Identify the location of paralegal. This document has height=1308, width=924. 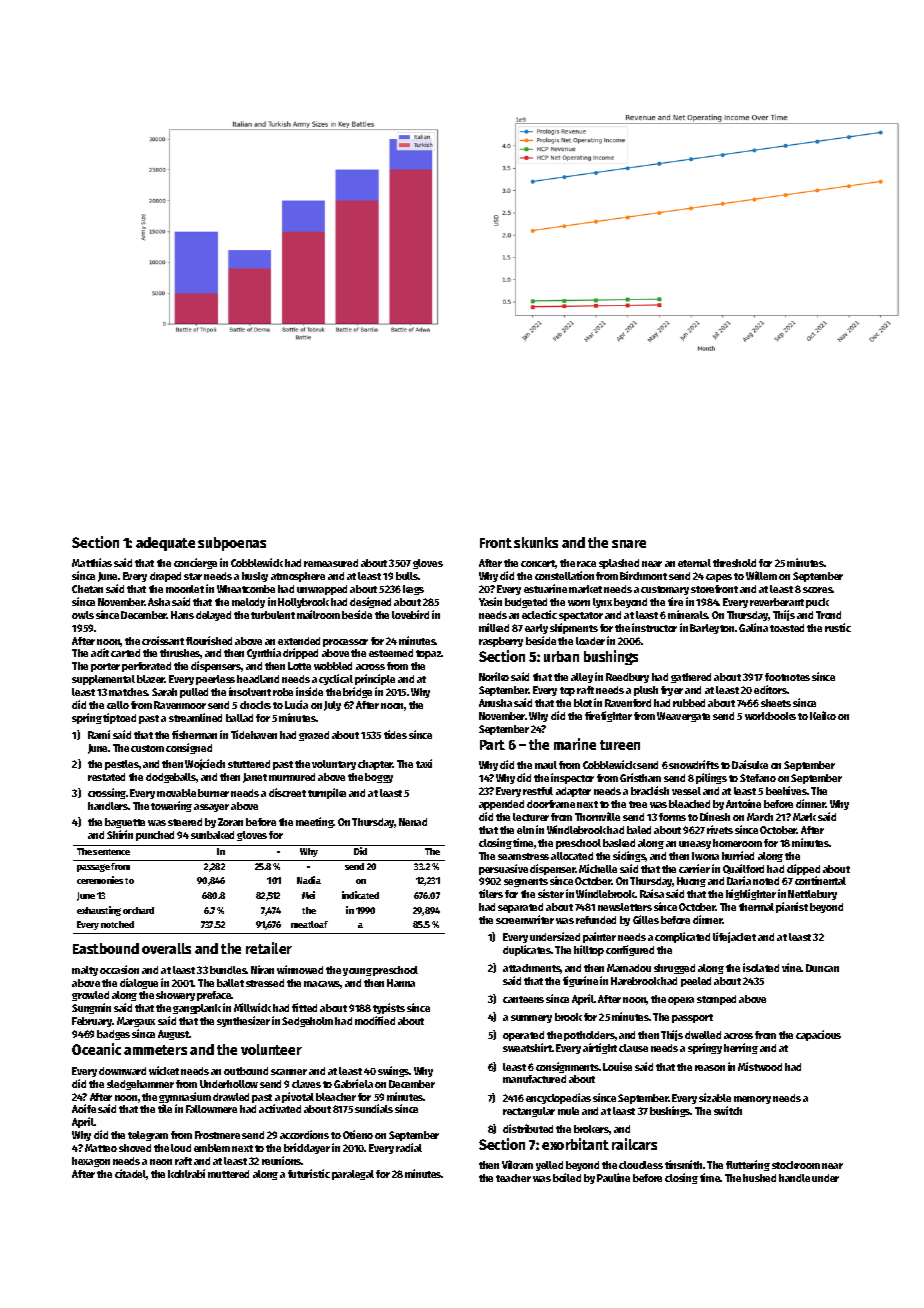
(353, 1175).
